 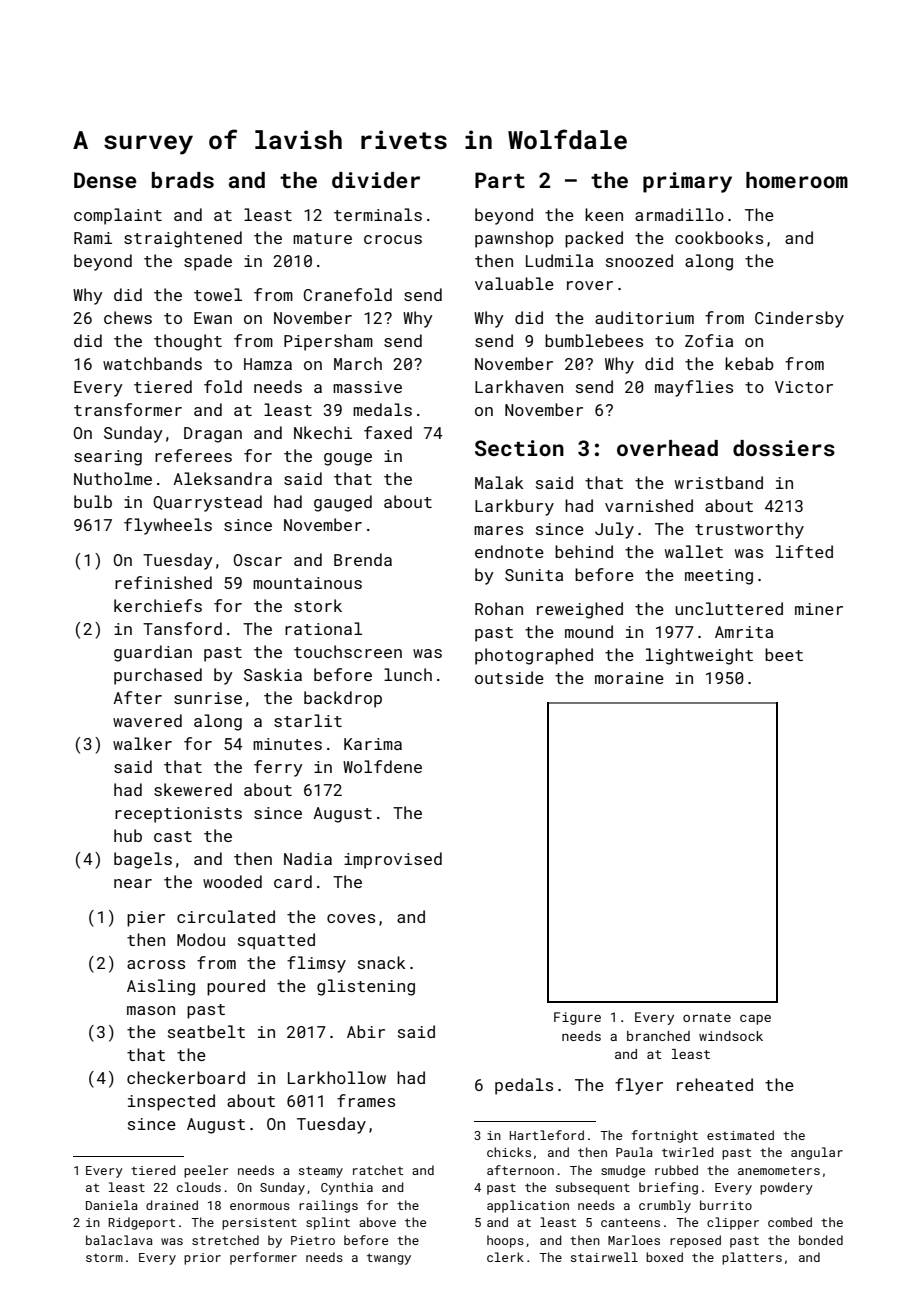 What do you see at coordinates (141, 1223) in the page?
I see `Ridgeport` at bounding box center [141, 1223].
